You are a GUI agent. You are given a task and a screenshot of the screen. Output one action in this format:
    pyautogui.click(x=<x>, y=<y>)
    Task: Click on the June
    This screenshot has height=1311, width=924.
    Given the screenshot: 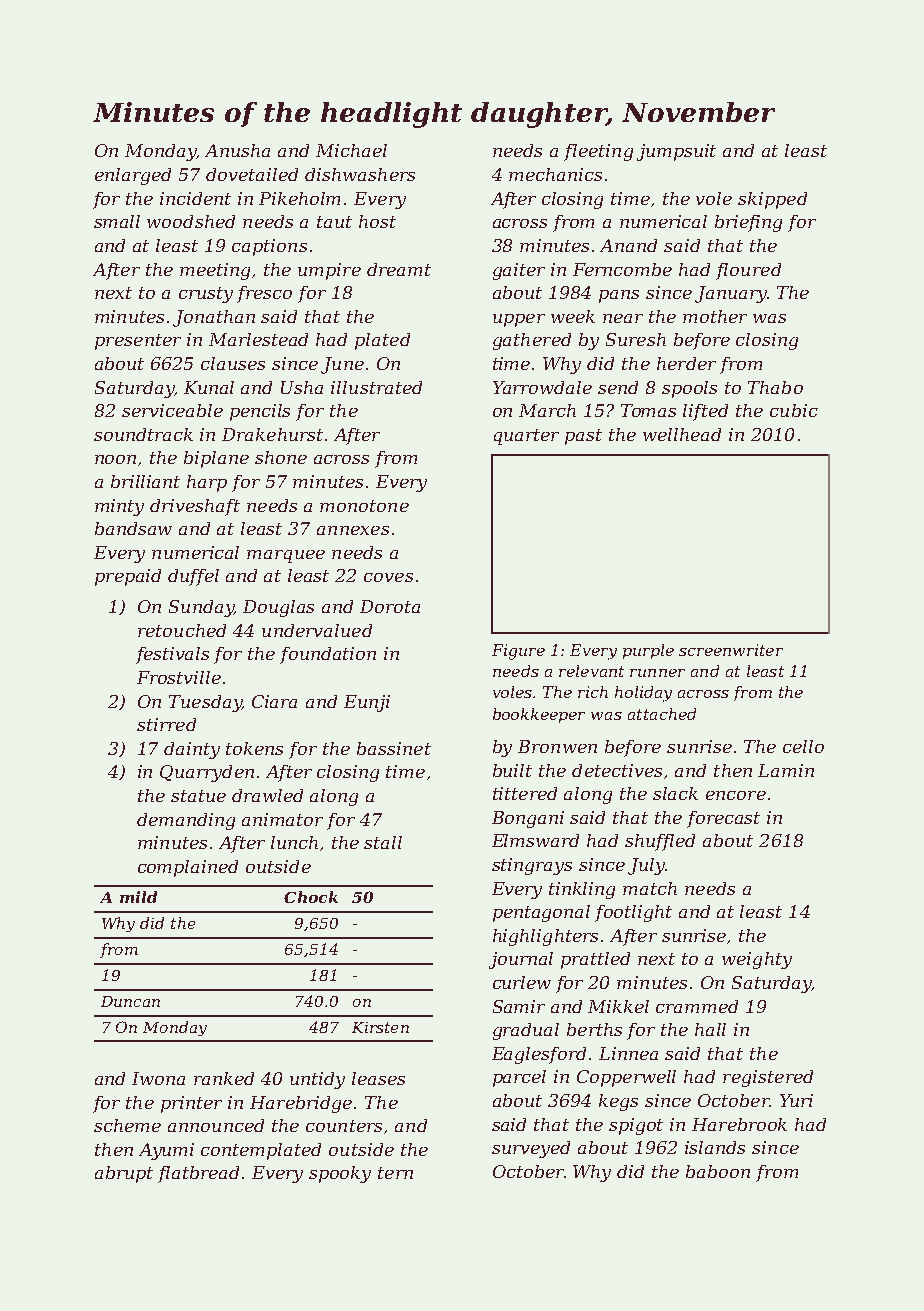 What is the action you would take?
    pyautogui.click(x=342, y=365)
